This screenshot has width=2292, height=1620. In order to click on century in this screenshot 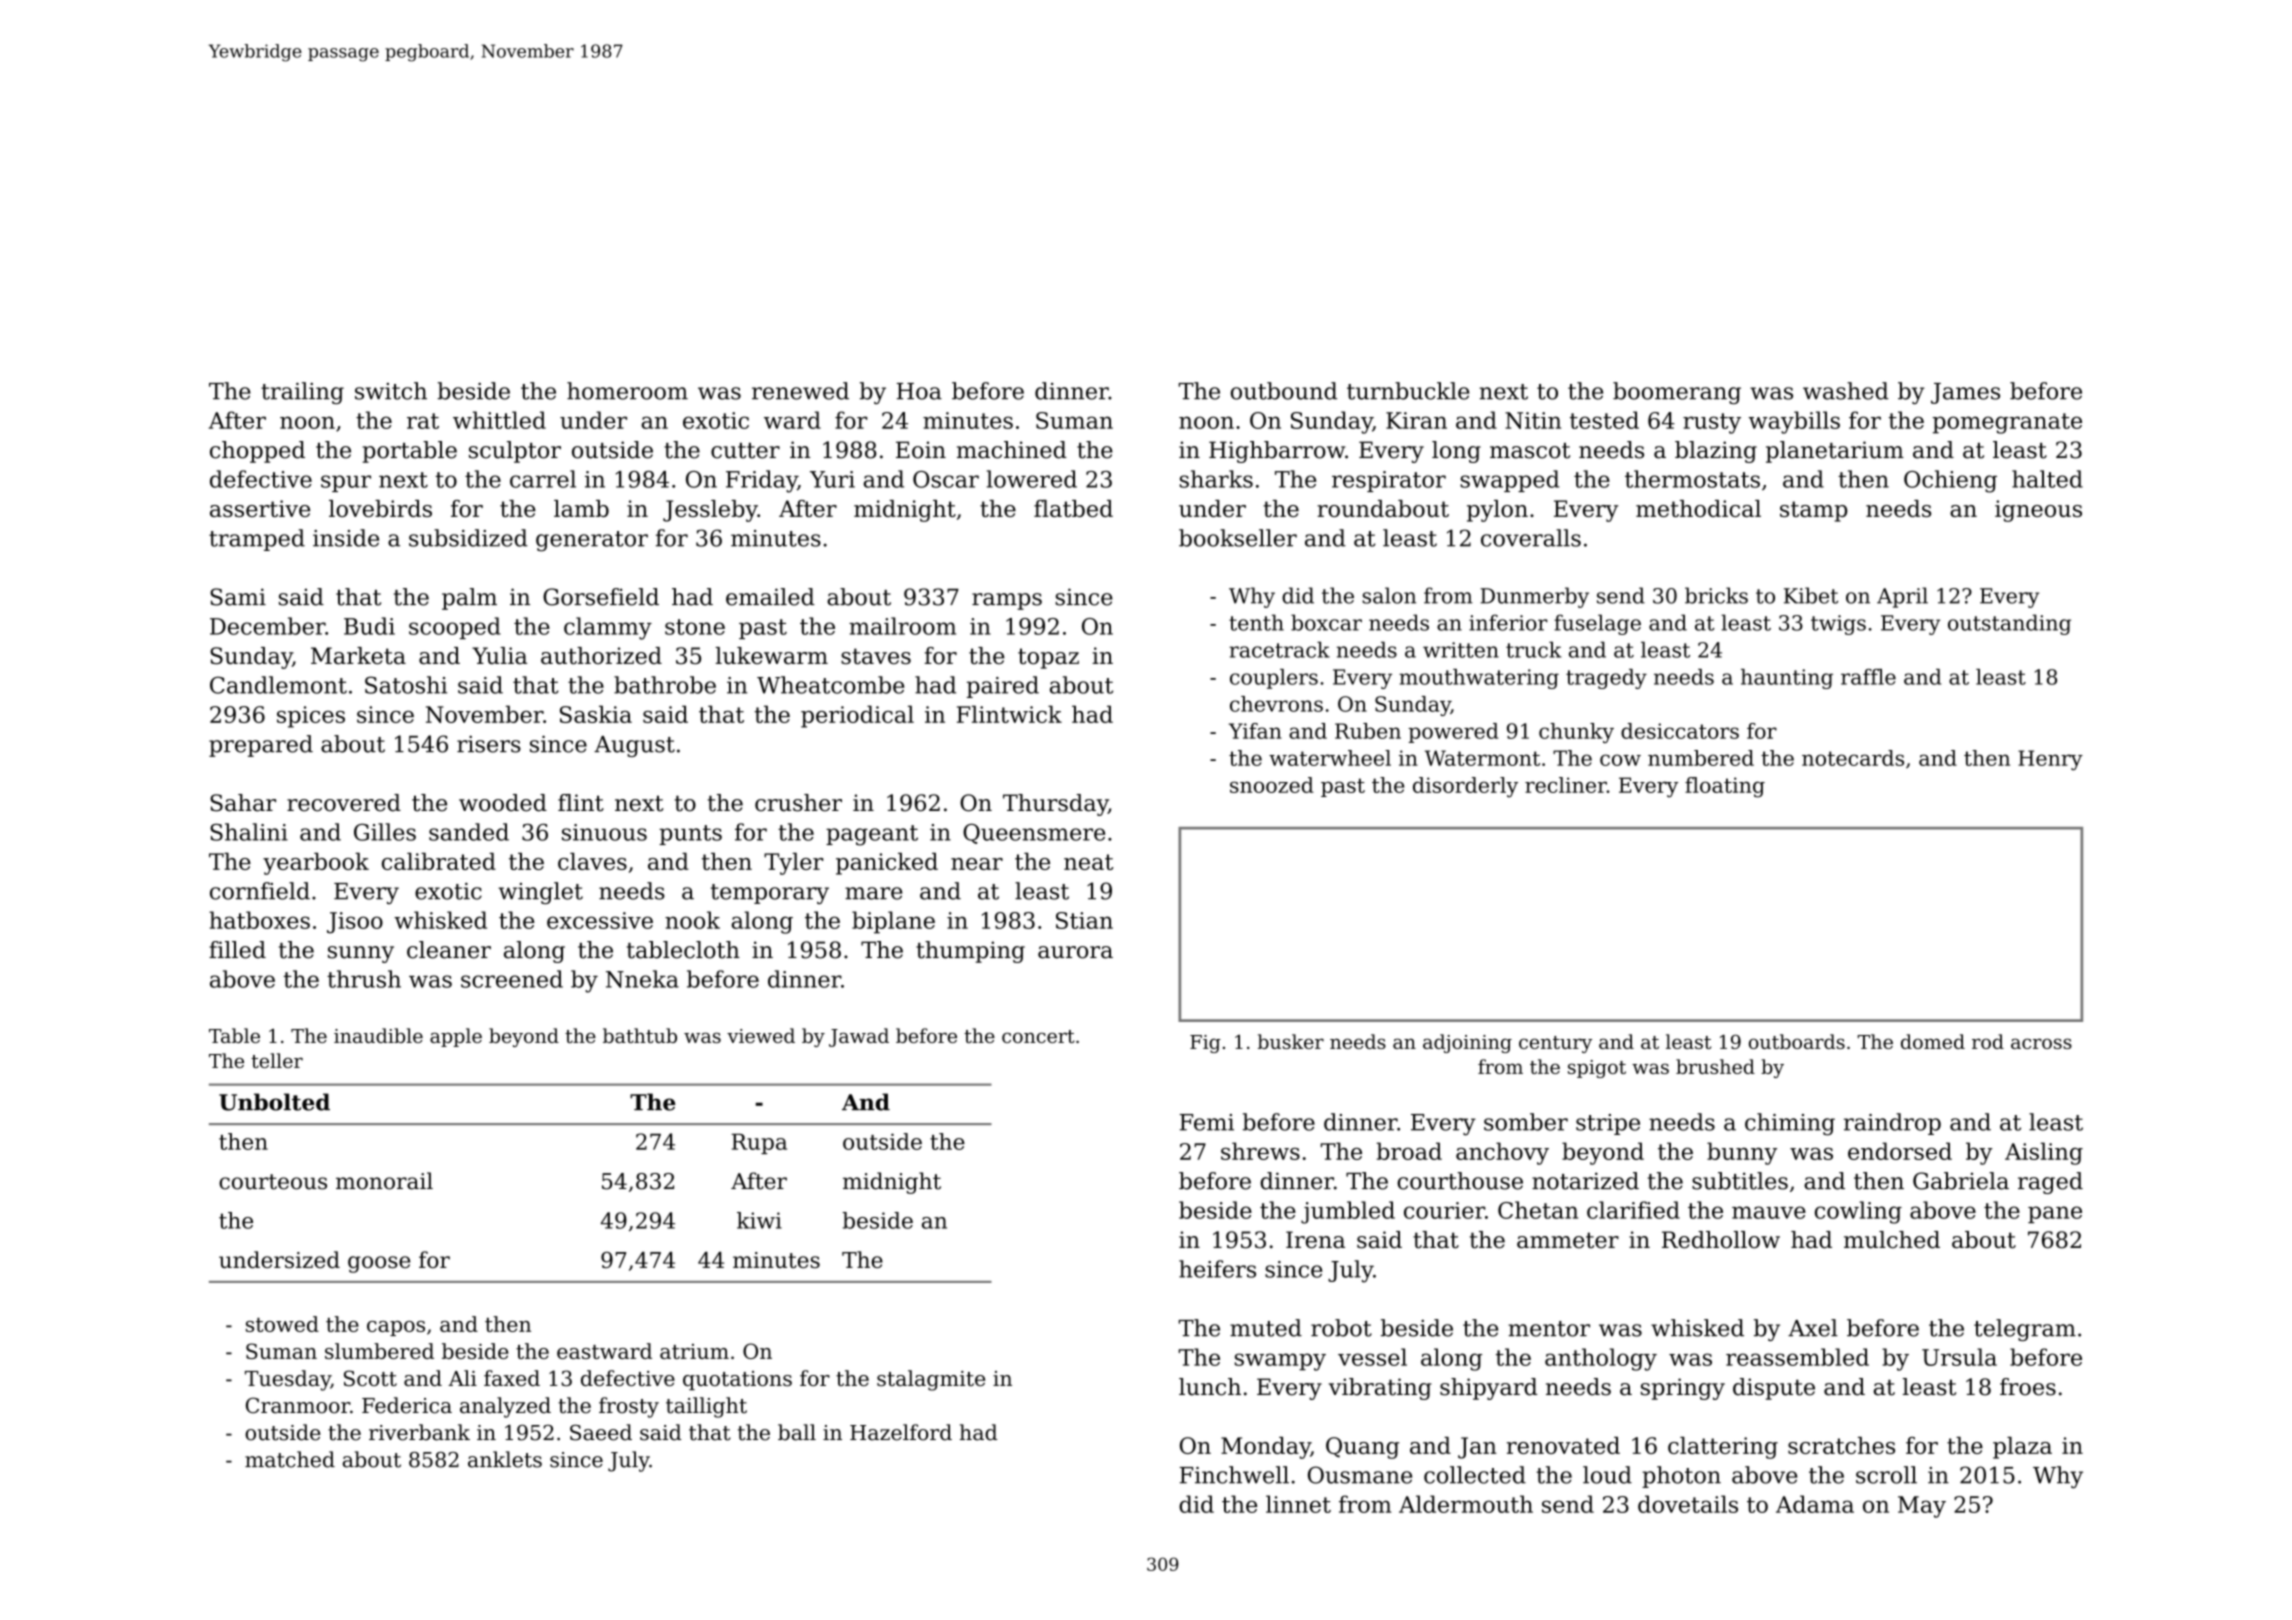, I will do `click(1555, 1044)`.
